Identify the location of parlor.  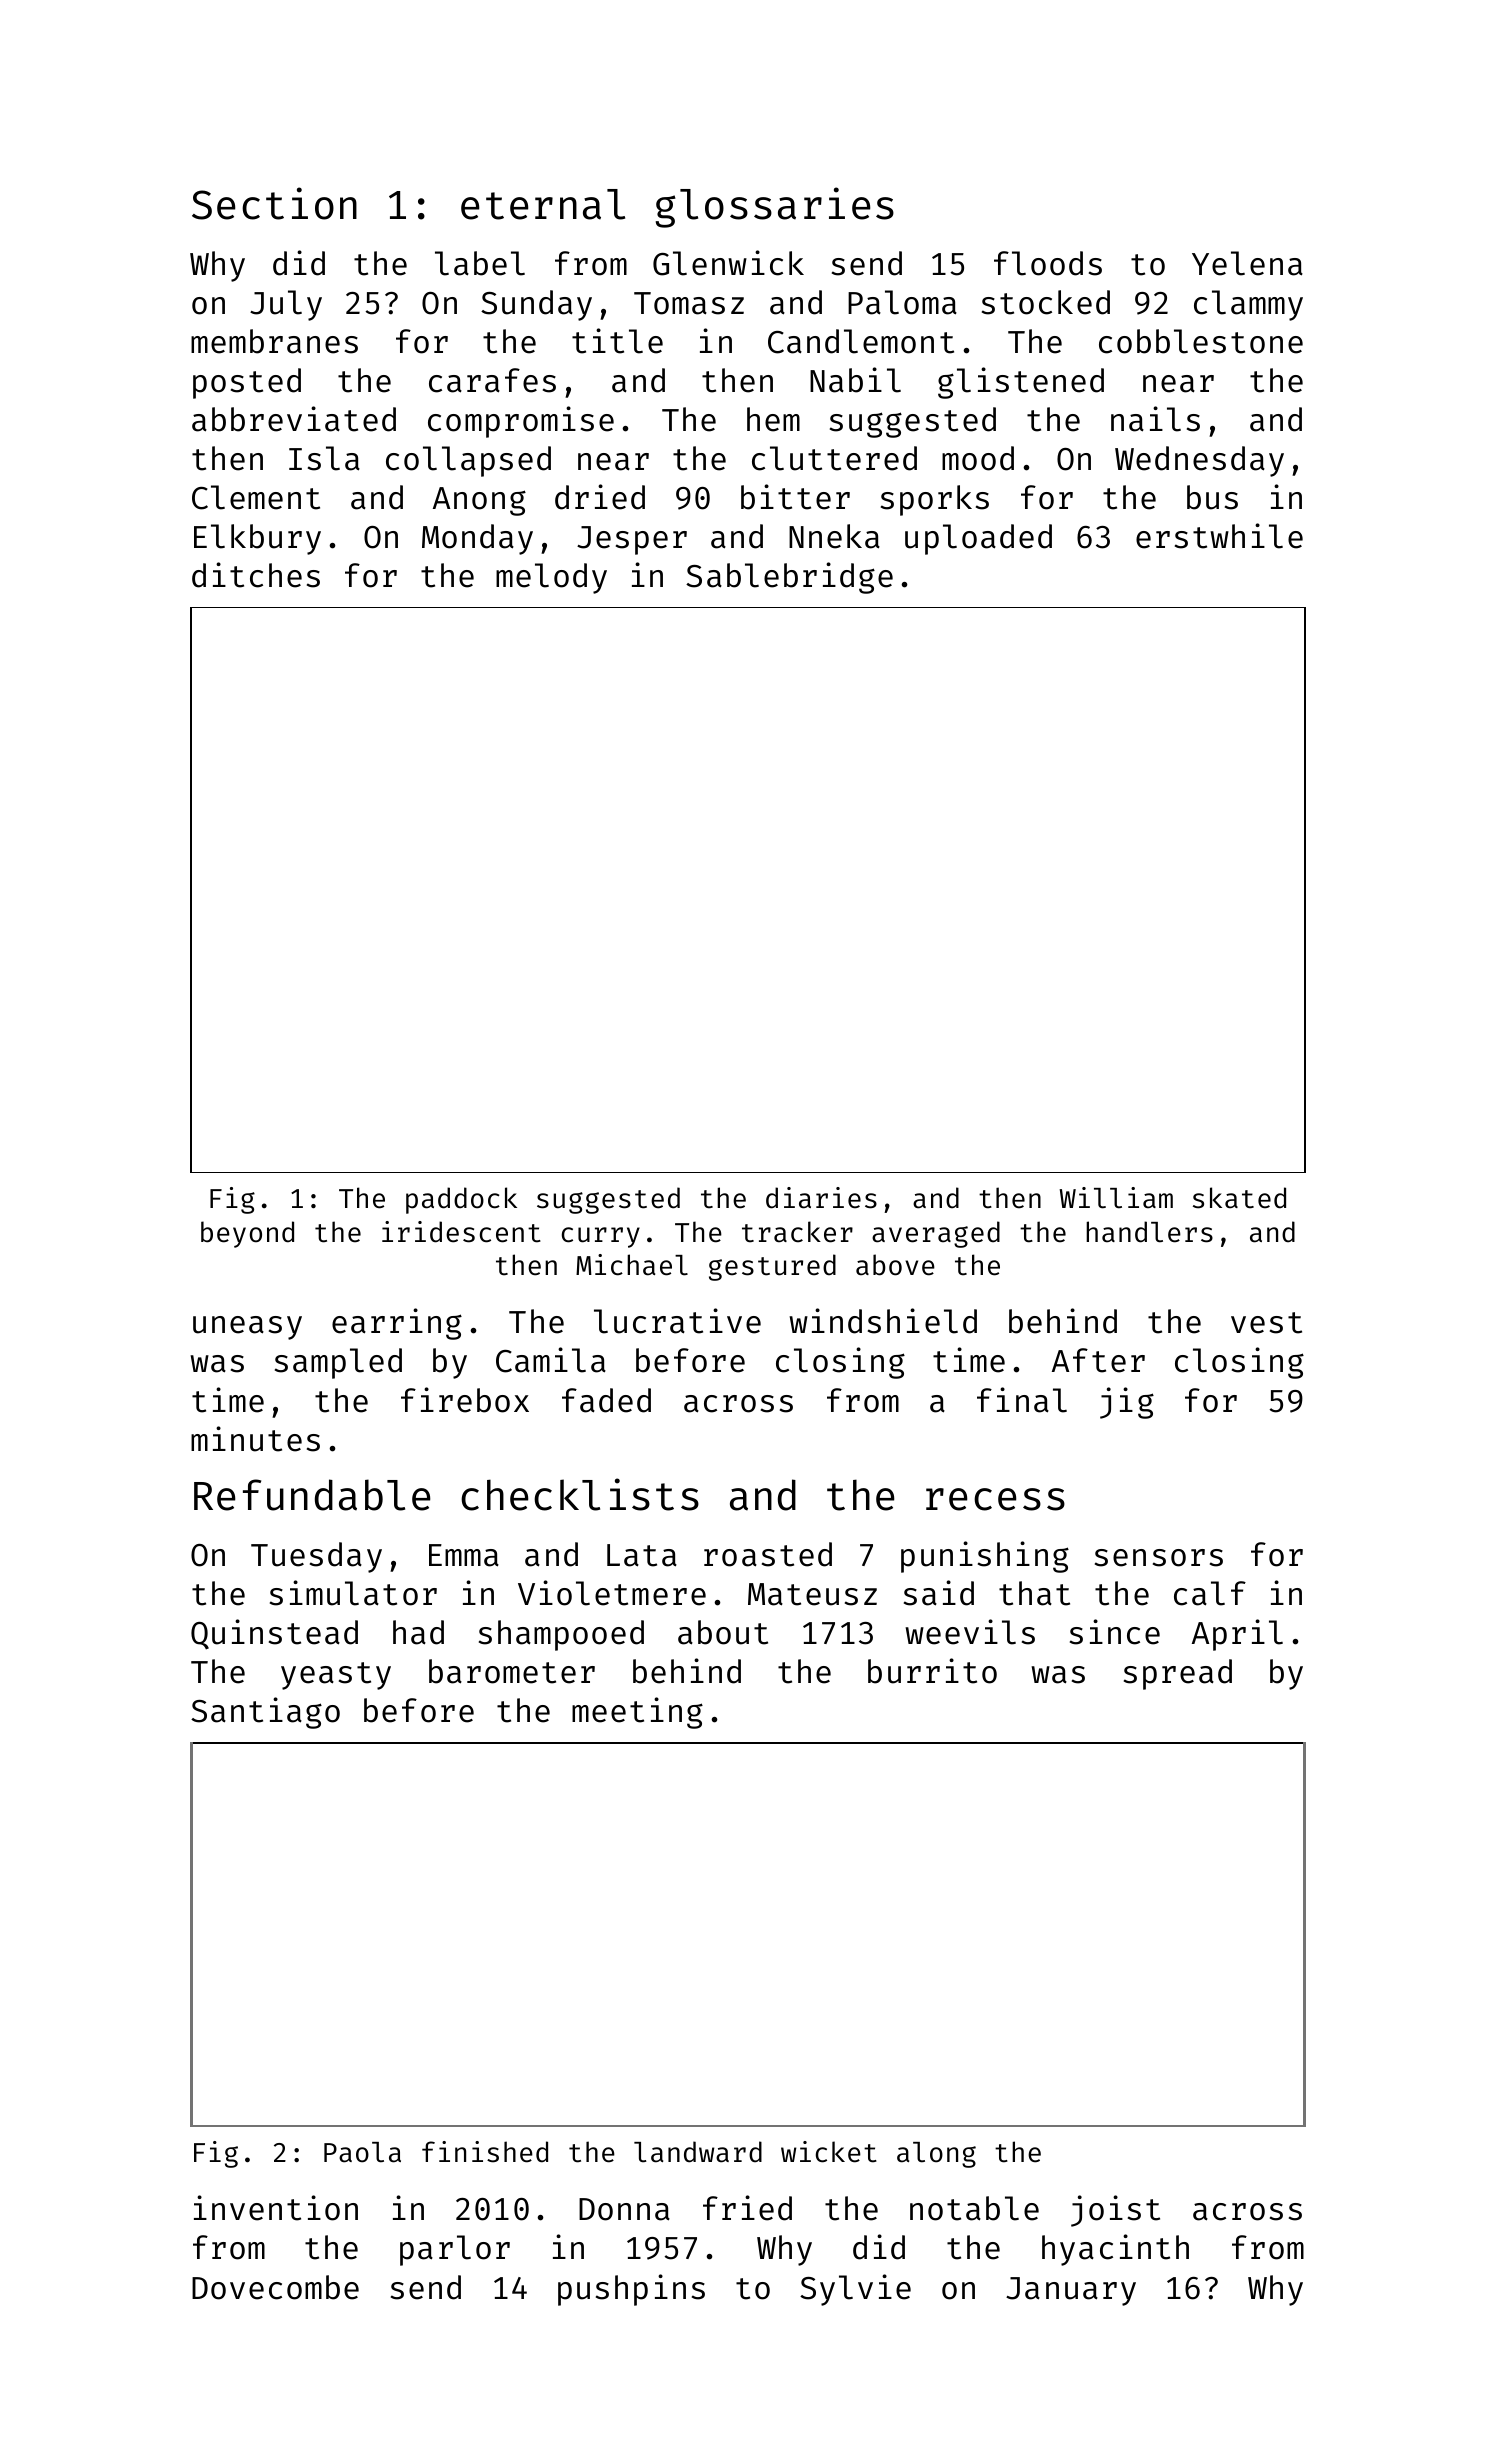
(455, 2250).
